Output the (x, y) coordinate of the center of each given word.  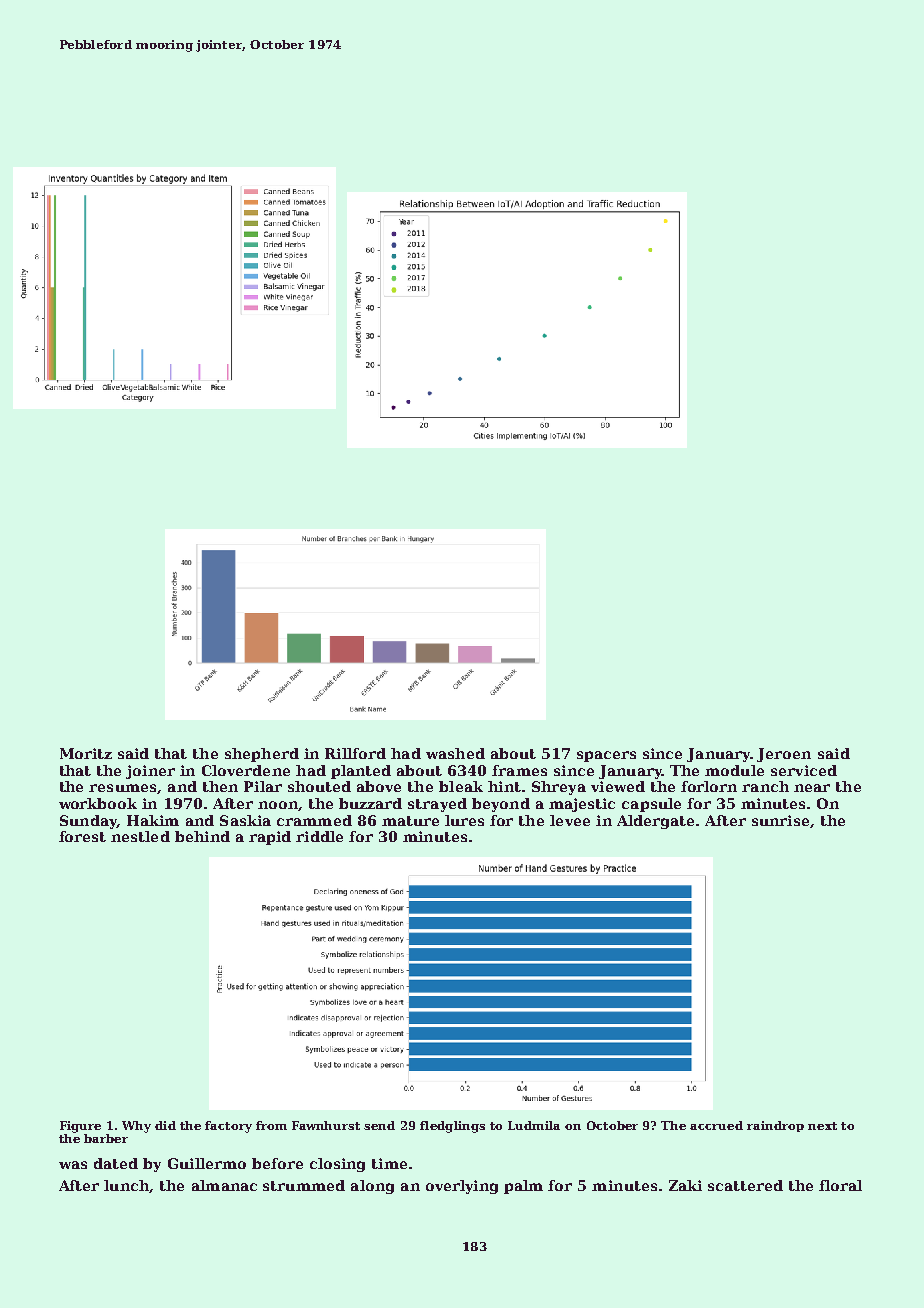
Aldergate (655, 822)
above (379, 786)
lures (464, 820)
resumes (122, 788)
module (734, 770)
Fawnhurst (326, 1125)
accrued (716, 1125)
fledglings (452, 1127)
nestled (140, 836)
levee (570, 820)
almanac (224, 1185)
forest (82, 836)
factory (228, 1127)
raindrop (775, 1126)
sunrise (780, 820)
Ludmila (534, 1125)
